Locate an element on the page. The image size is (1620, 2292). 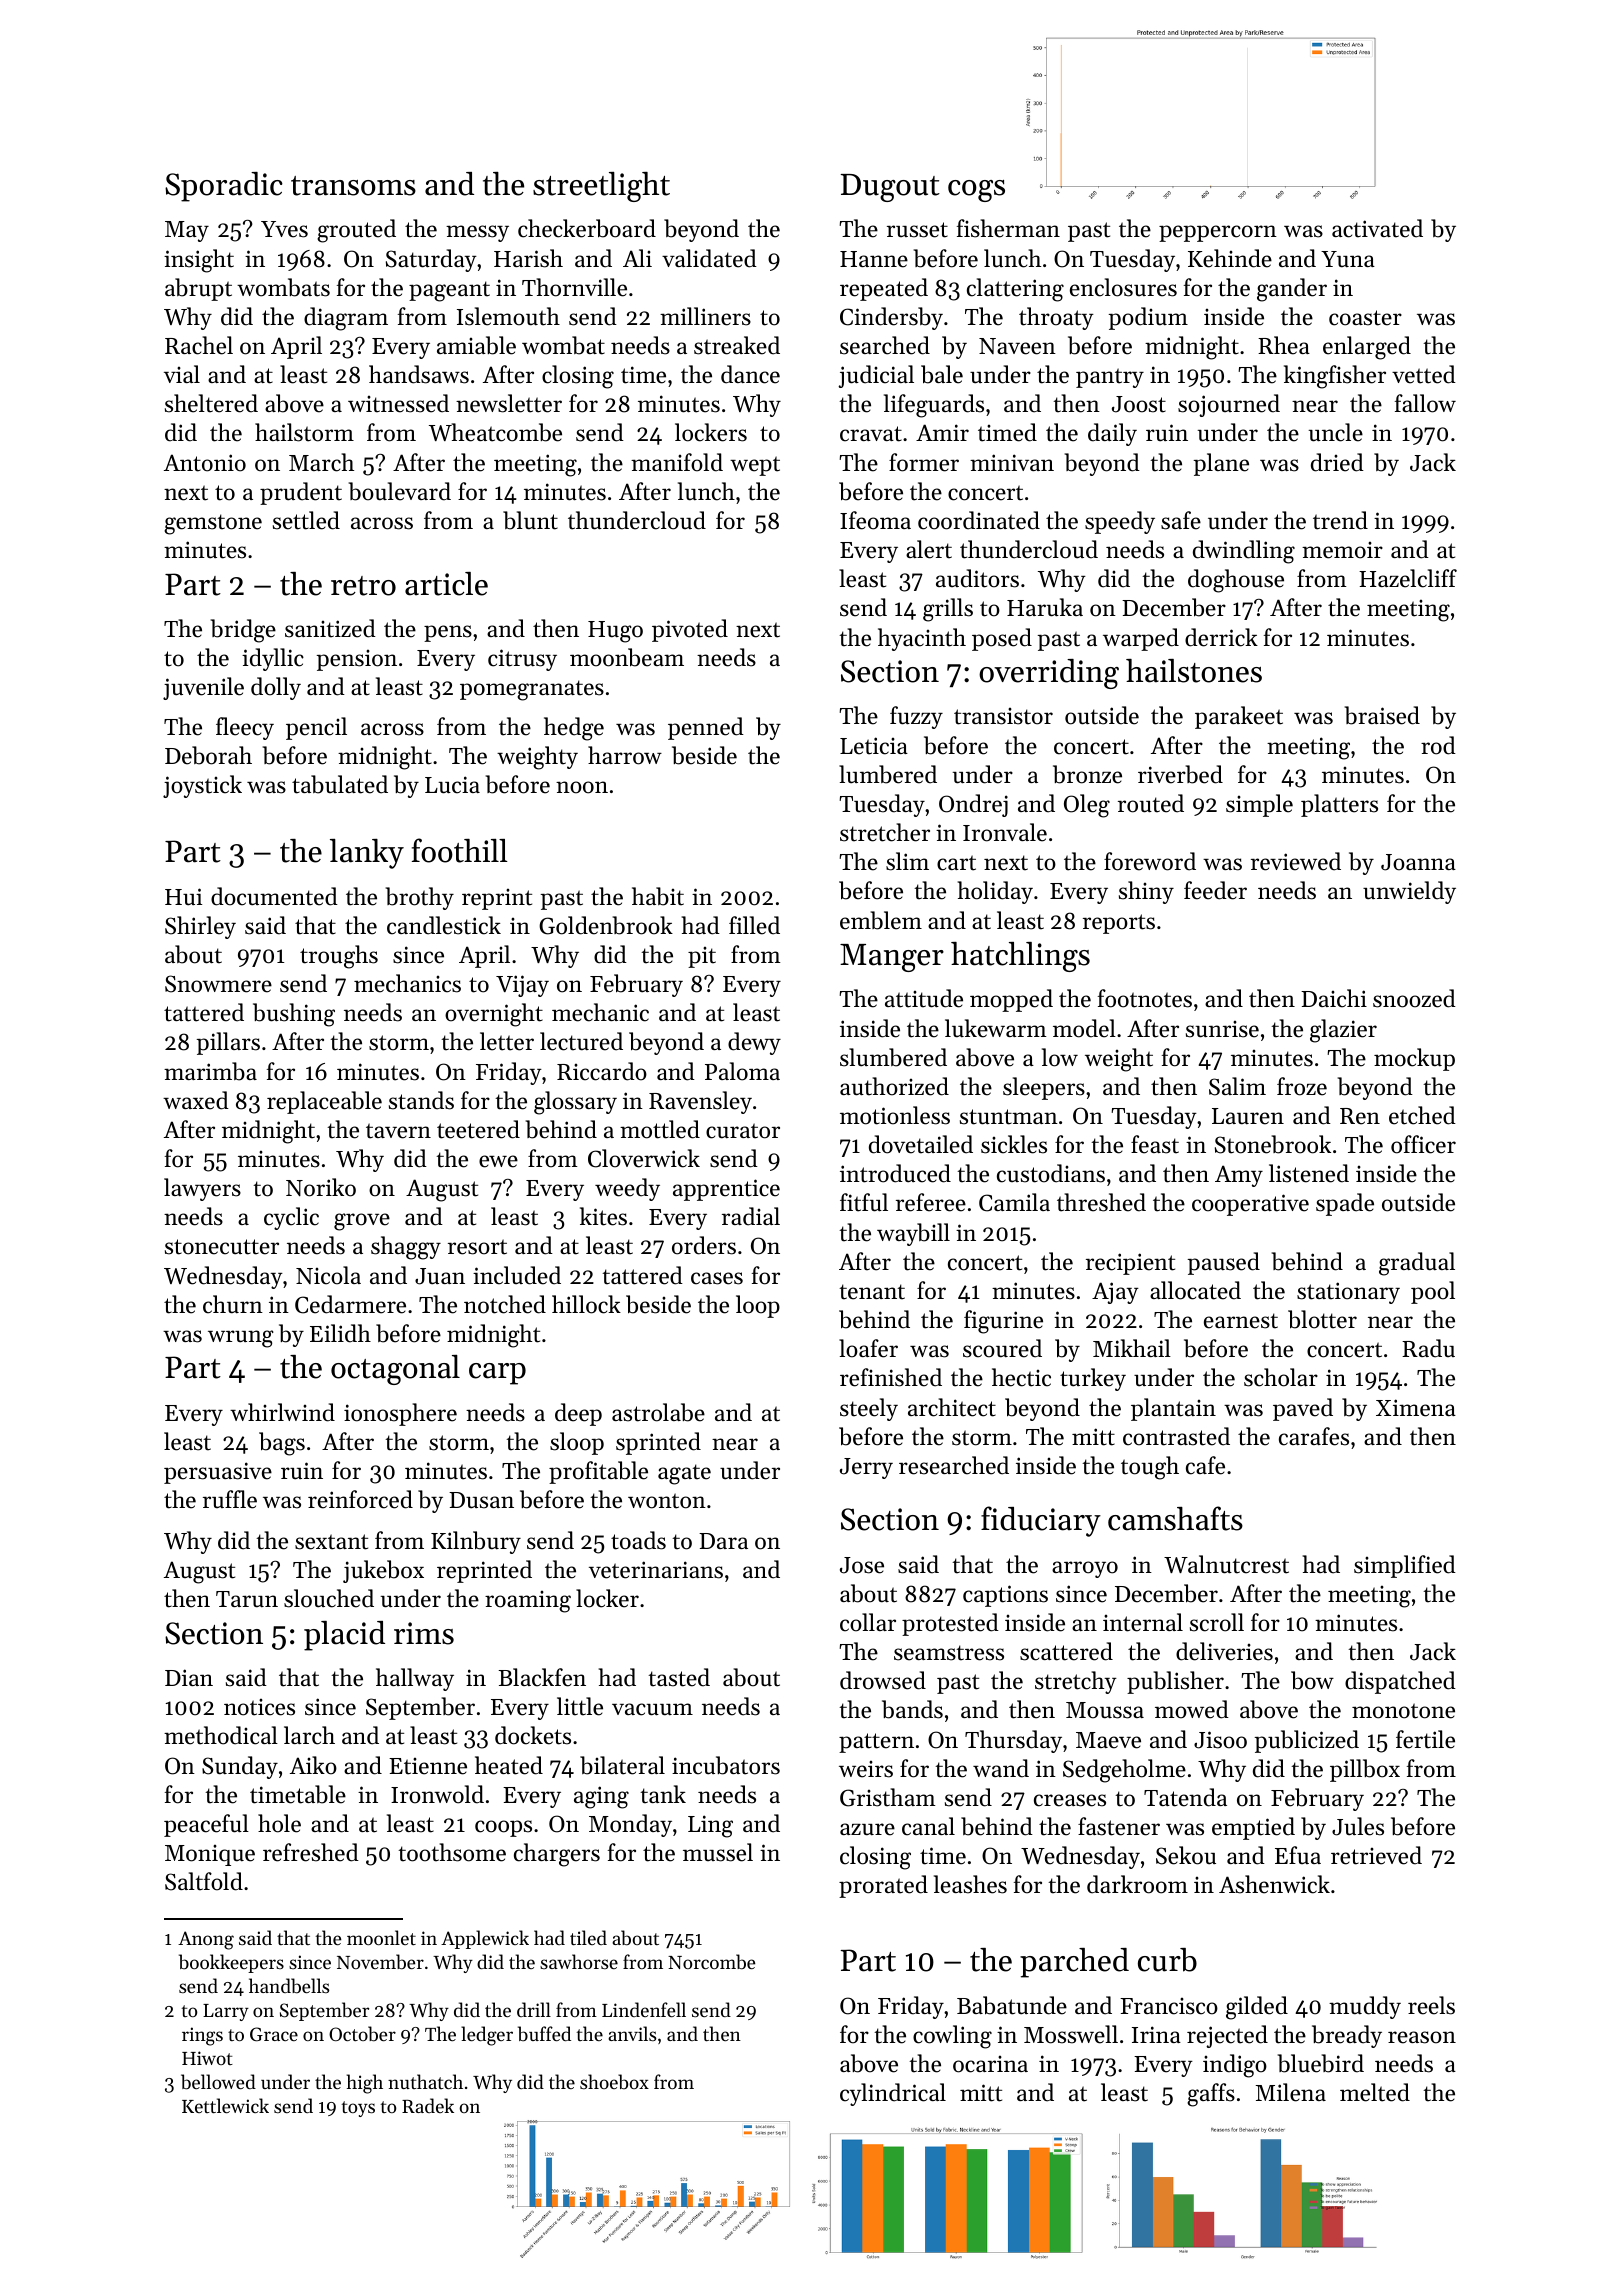
Dugout is located at coordinates (890, 188).
